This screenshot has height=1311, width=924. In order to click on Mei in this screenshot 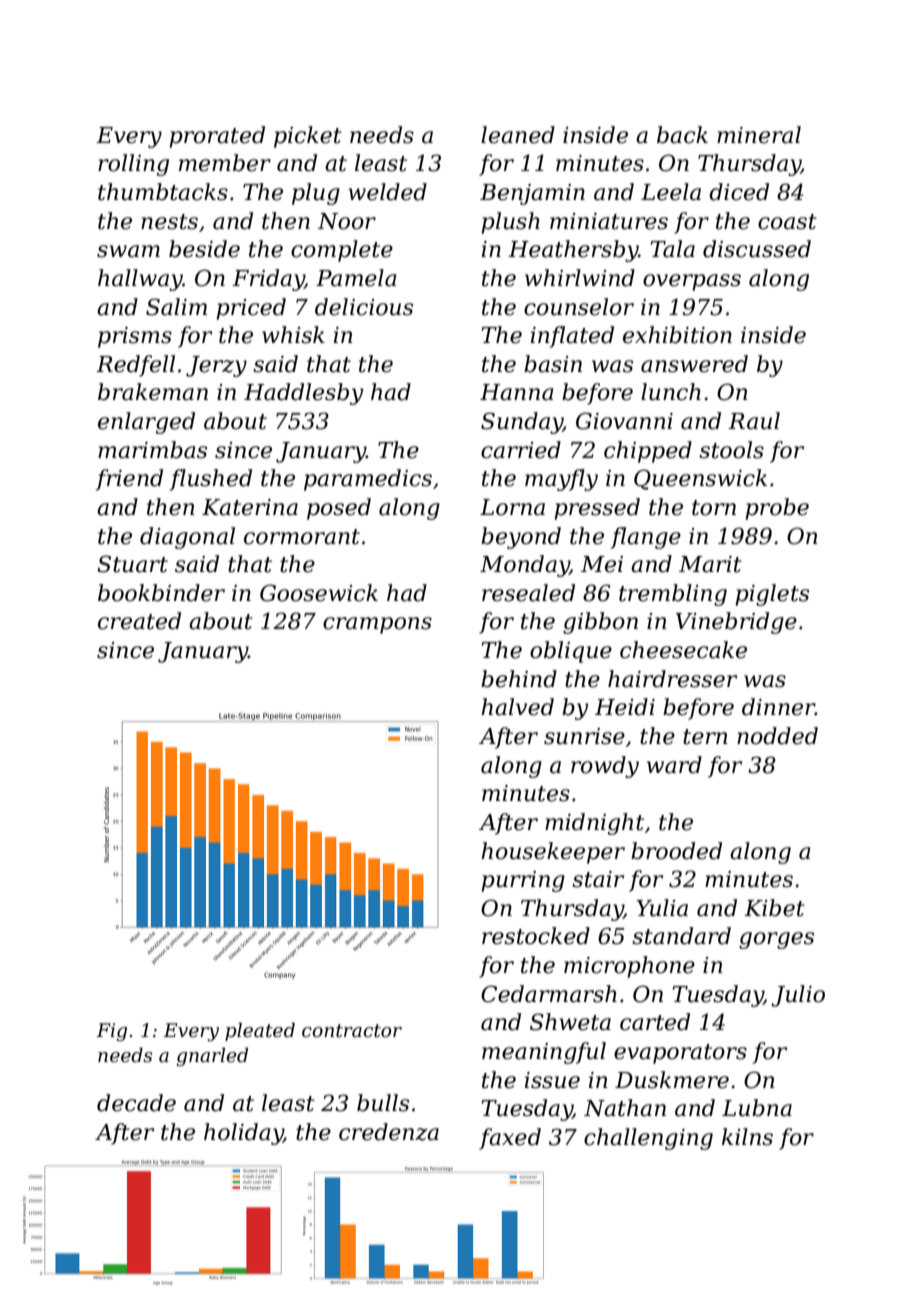, I will do `click(602, 564)`.
